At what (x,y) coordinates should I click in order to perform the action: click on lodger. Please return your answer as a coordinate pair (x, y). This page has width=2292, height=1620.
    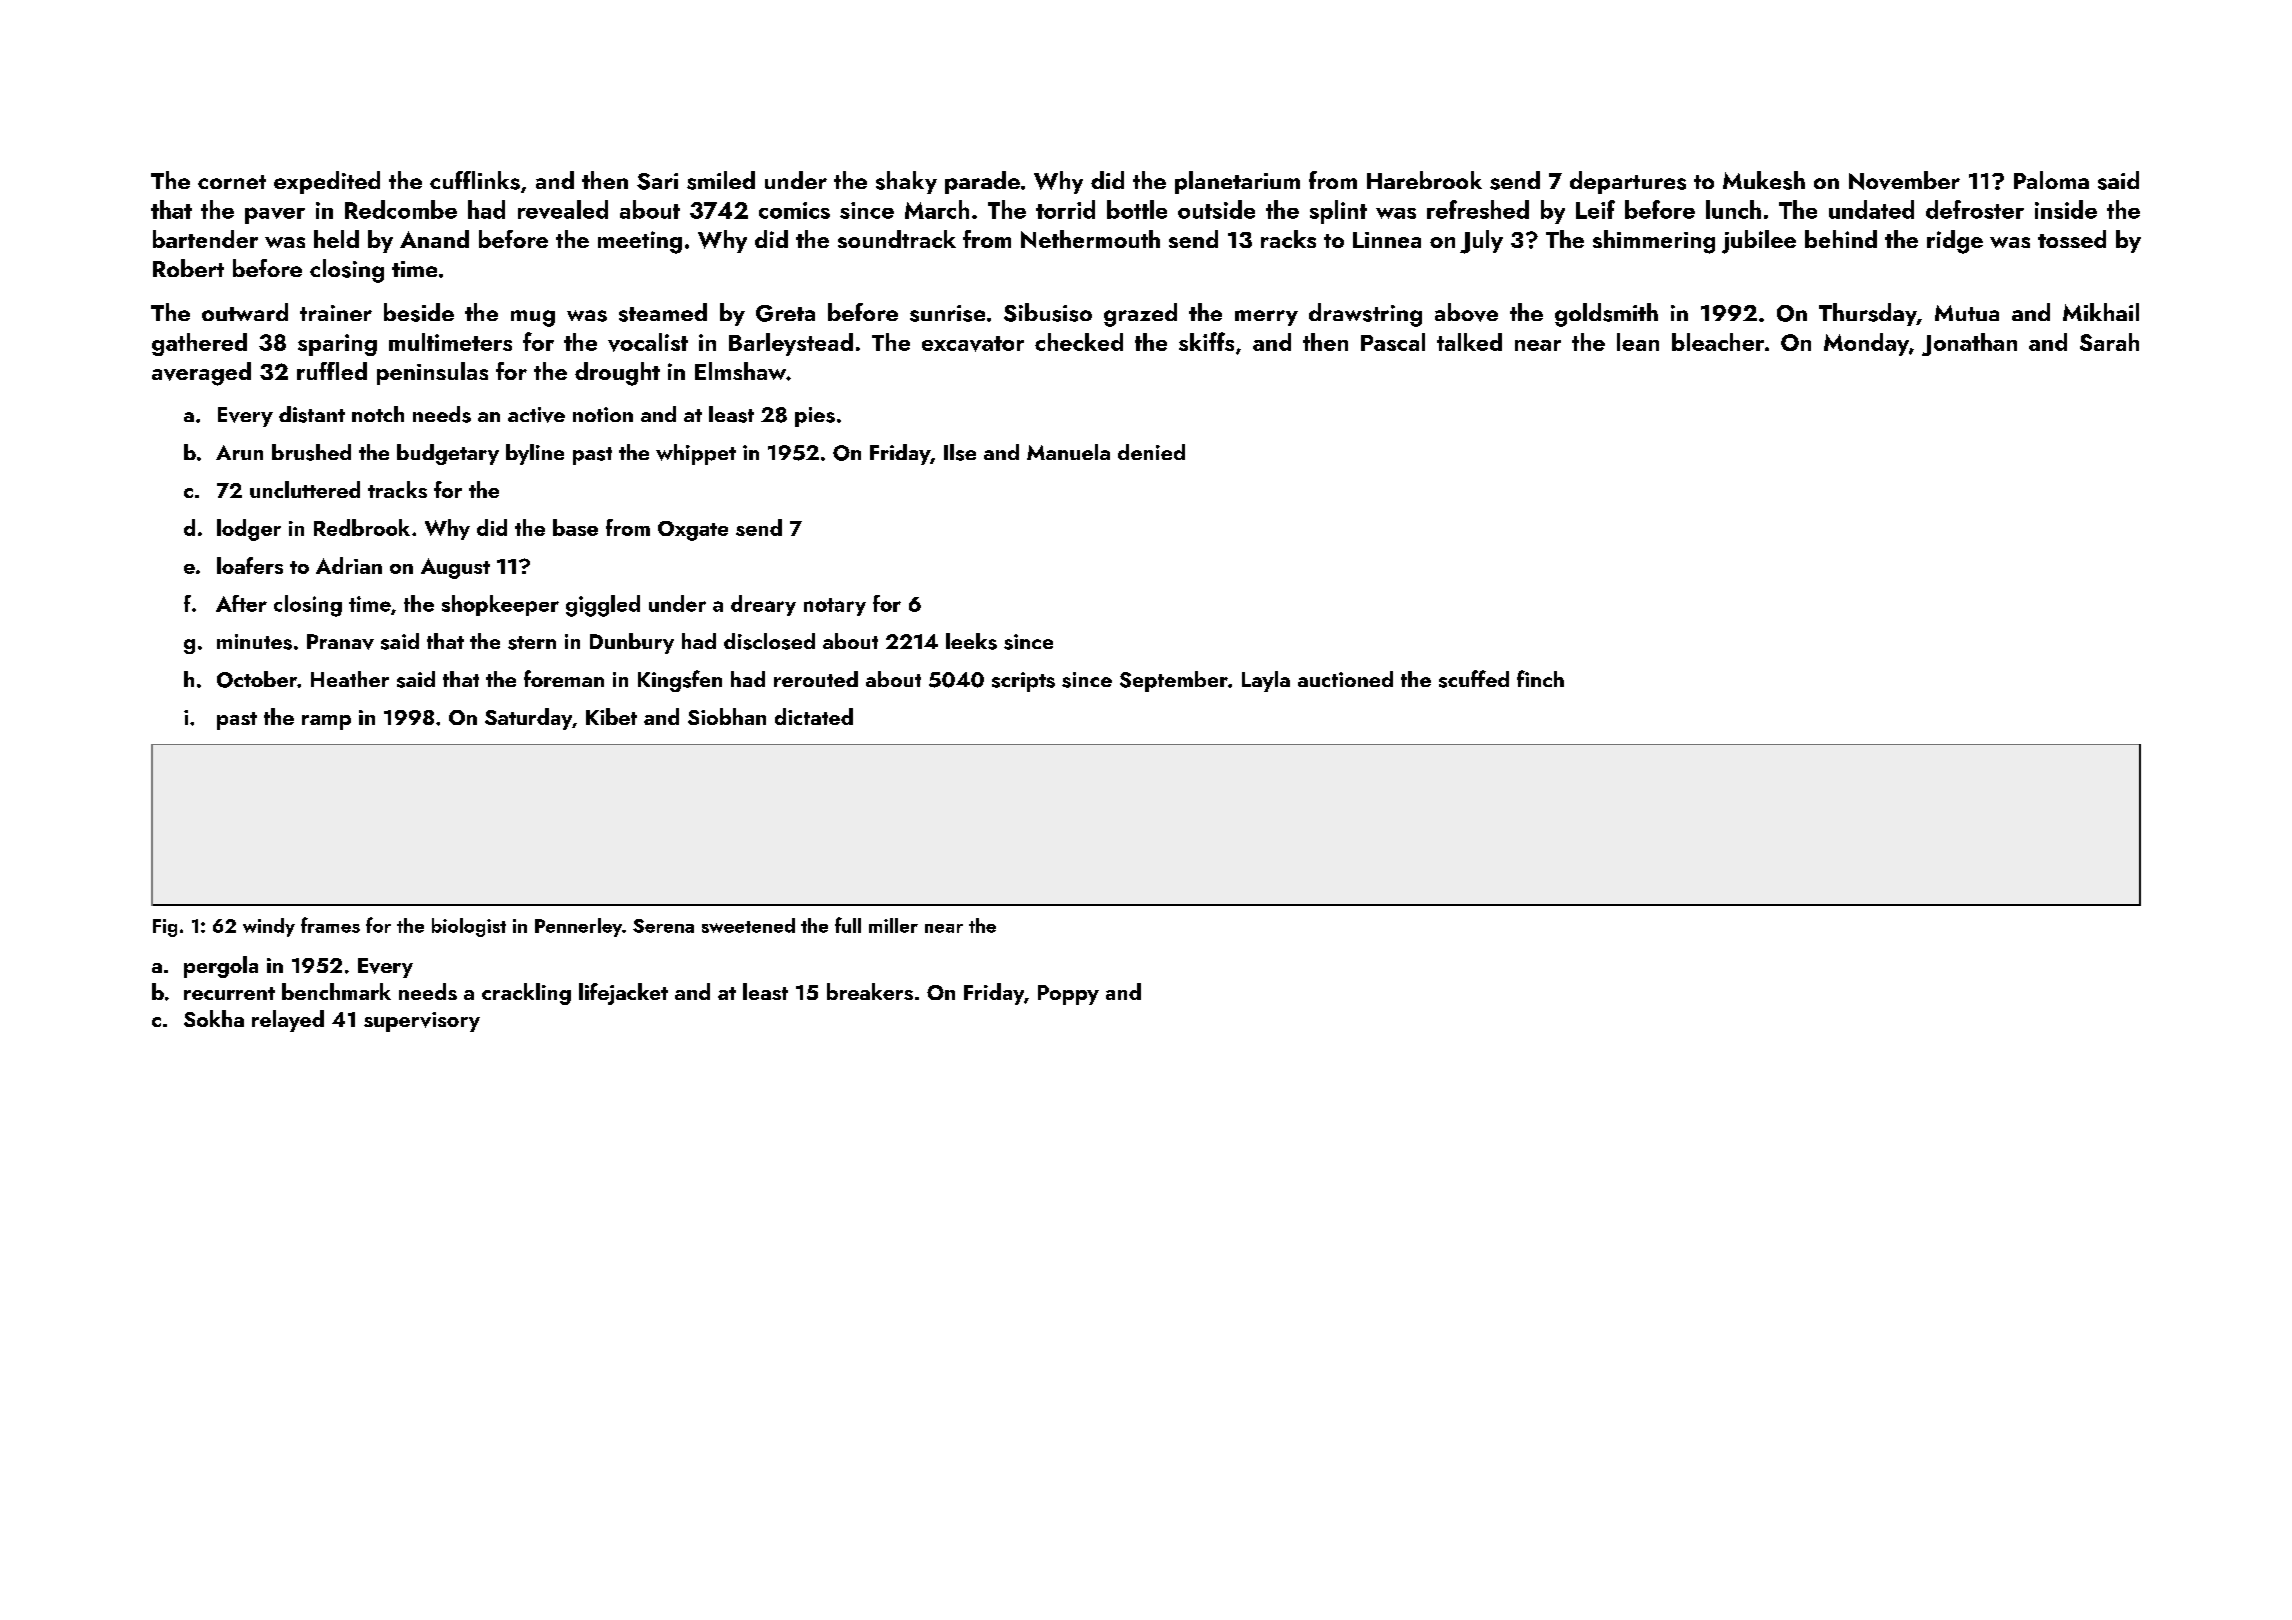
    Looking at the image, I should click on (249, 530).
